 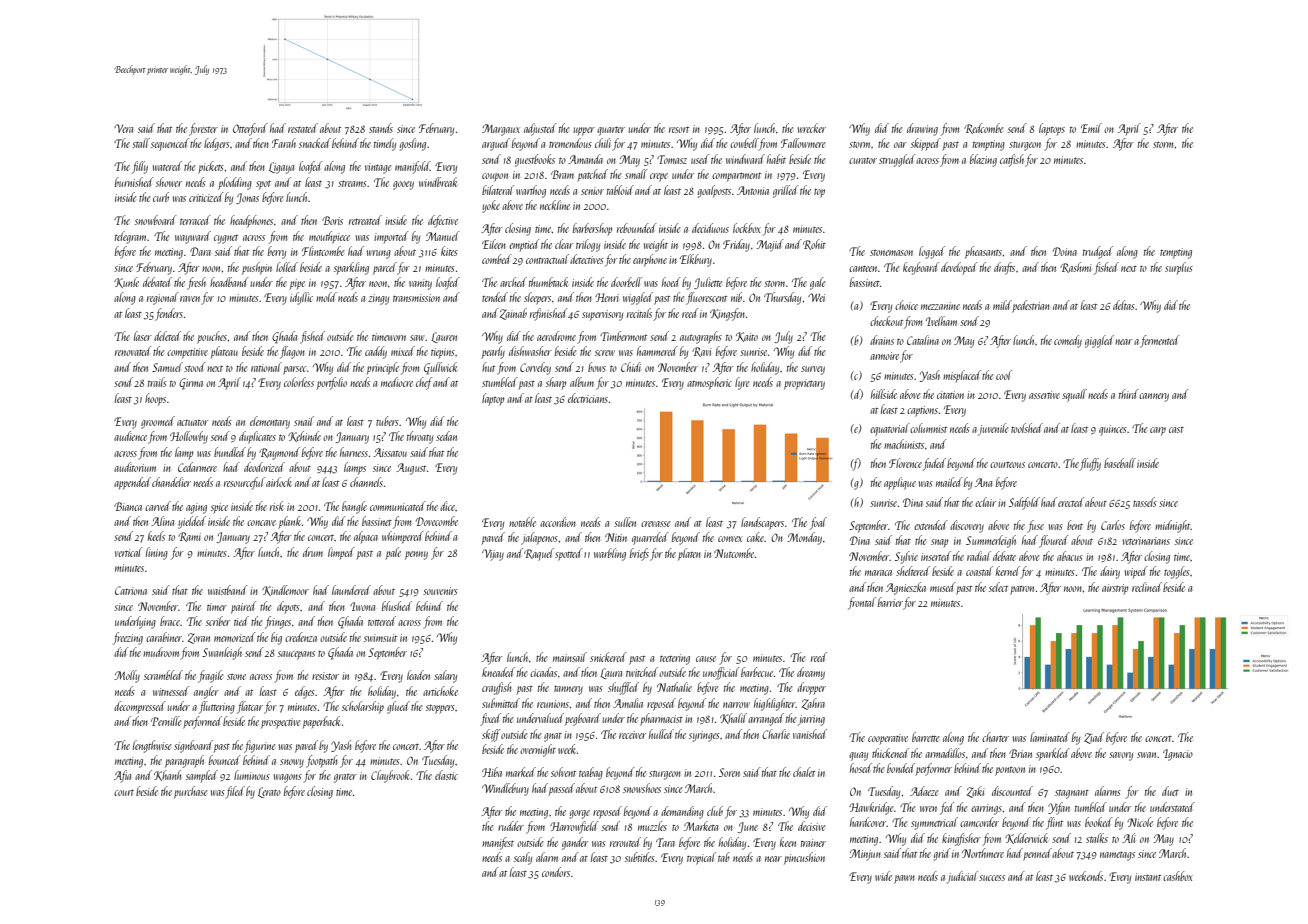 I want to click on fluffy, so click(x=1090, y=464).
